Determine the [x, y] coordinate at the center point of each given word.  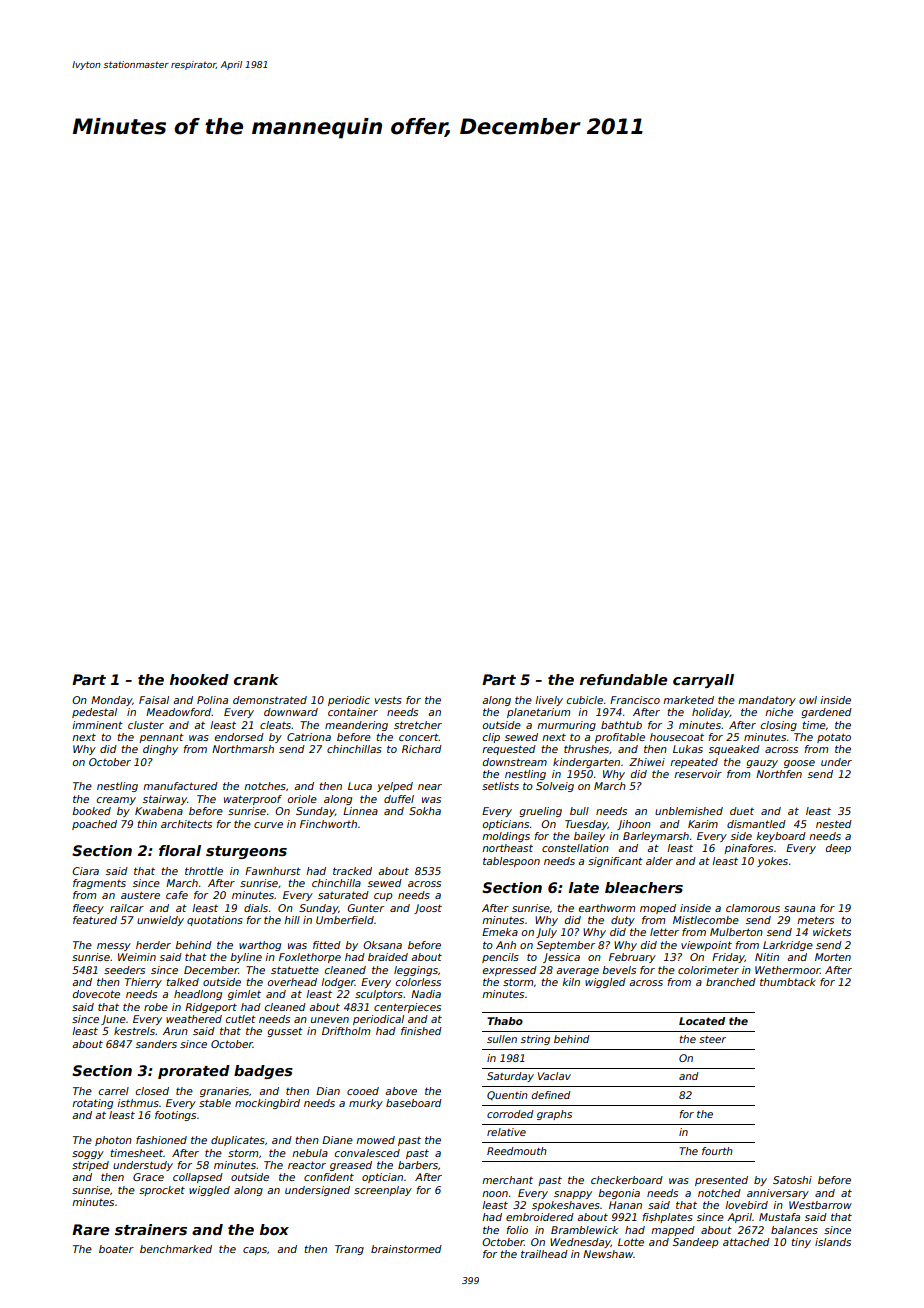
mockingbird [267, 1104]
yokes [772, 862]
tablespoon [511, 862]
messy [114, 947]
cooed [363, 1091]
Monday [111, 701]
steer [712, 1039]
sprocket [162, 1191]
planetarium [538, 713]
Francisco [635, 700]
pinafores [748, 849]
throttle [204, 871]
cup [383, 897]
